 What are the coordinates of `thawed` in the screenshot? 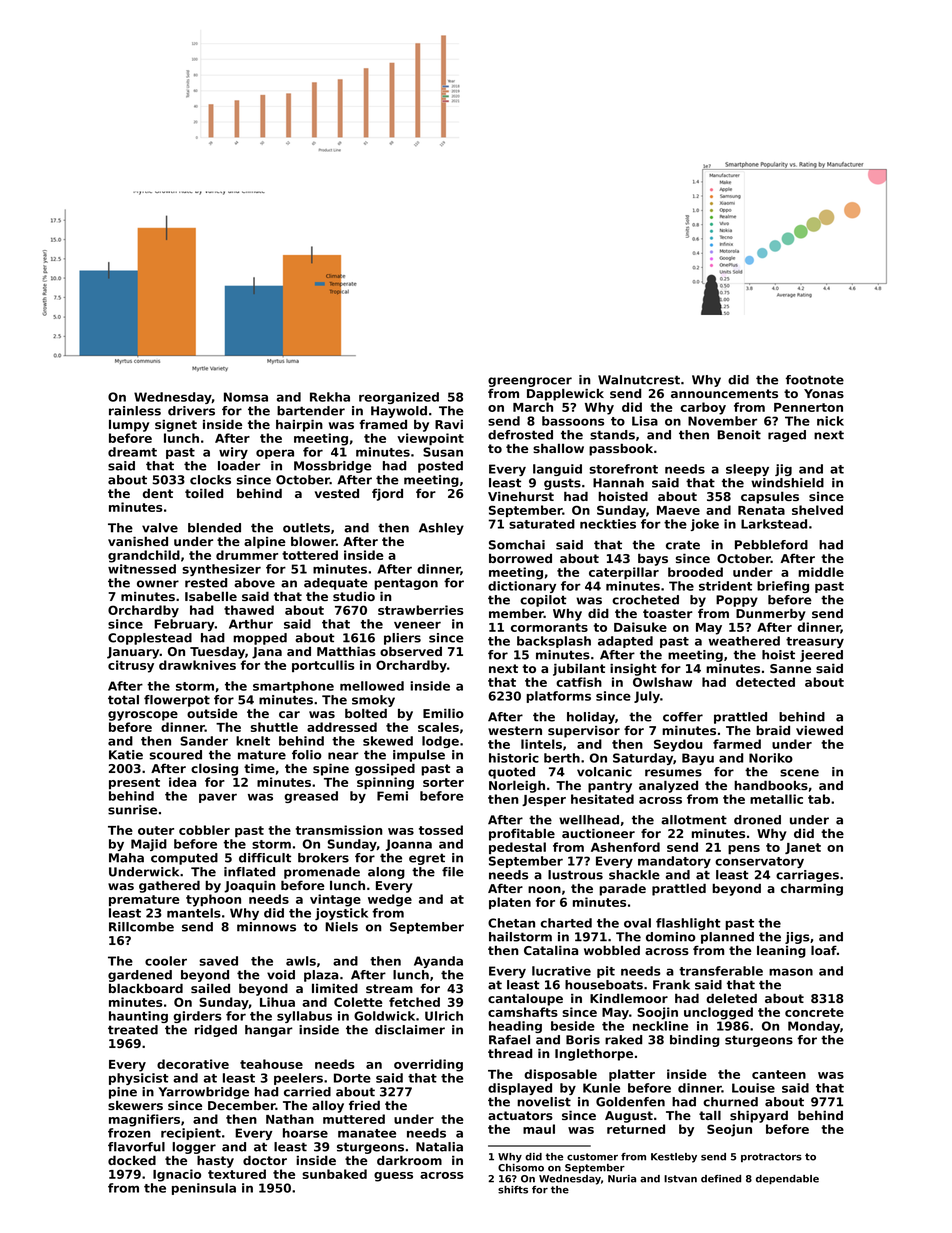 It's located at (249, 610).
